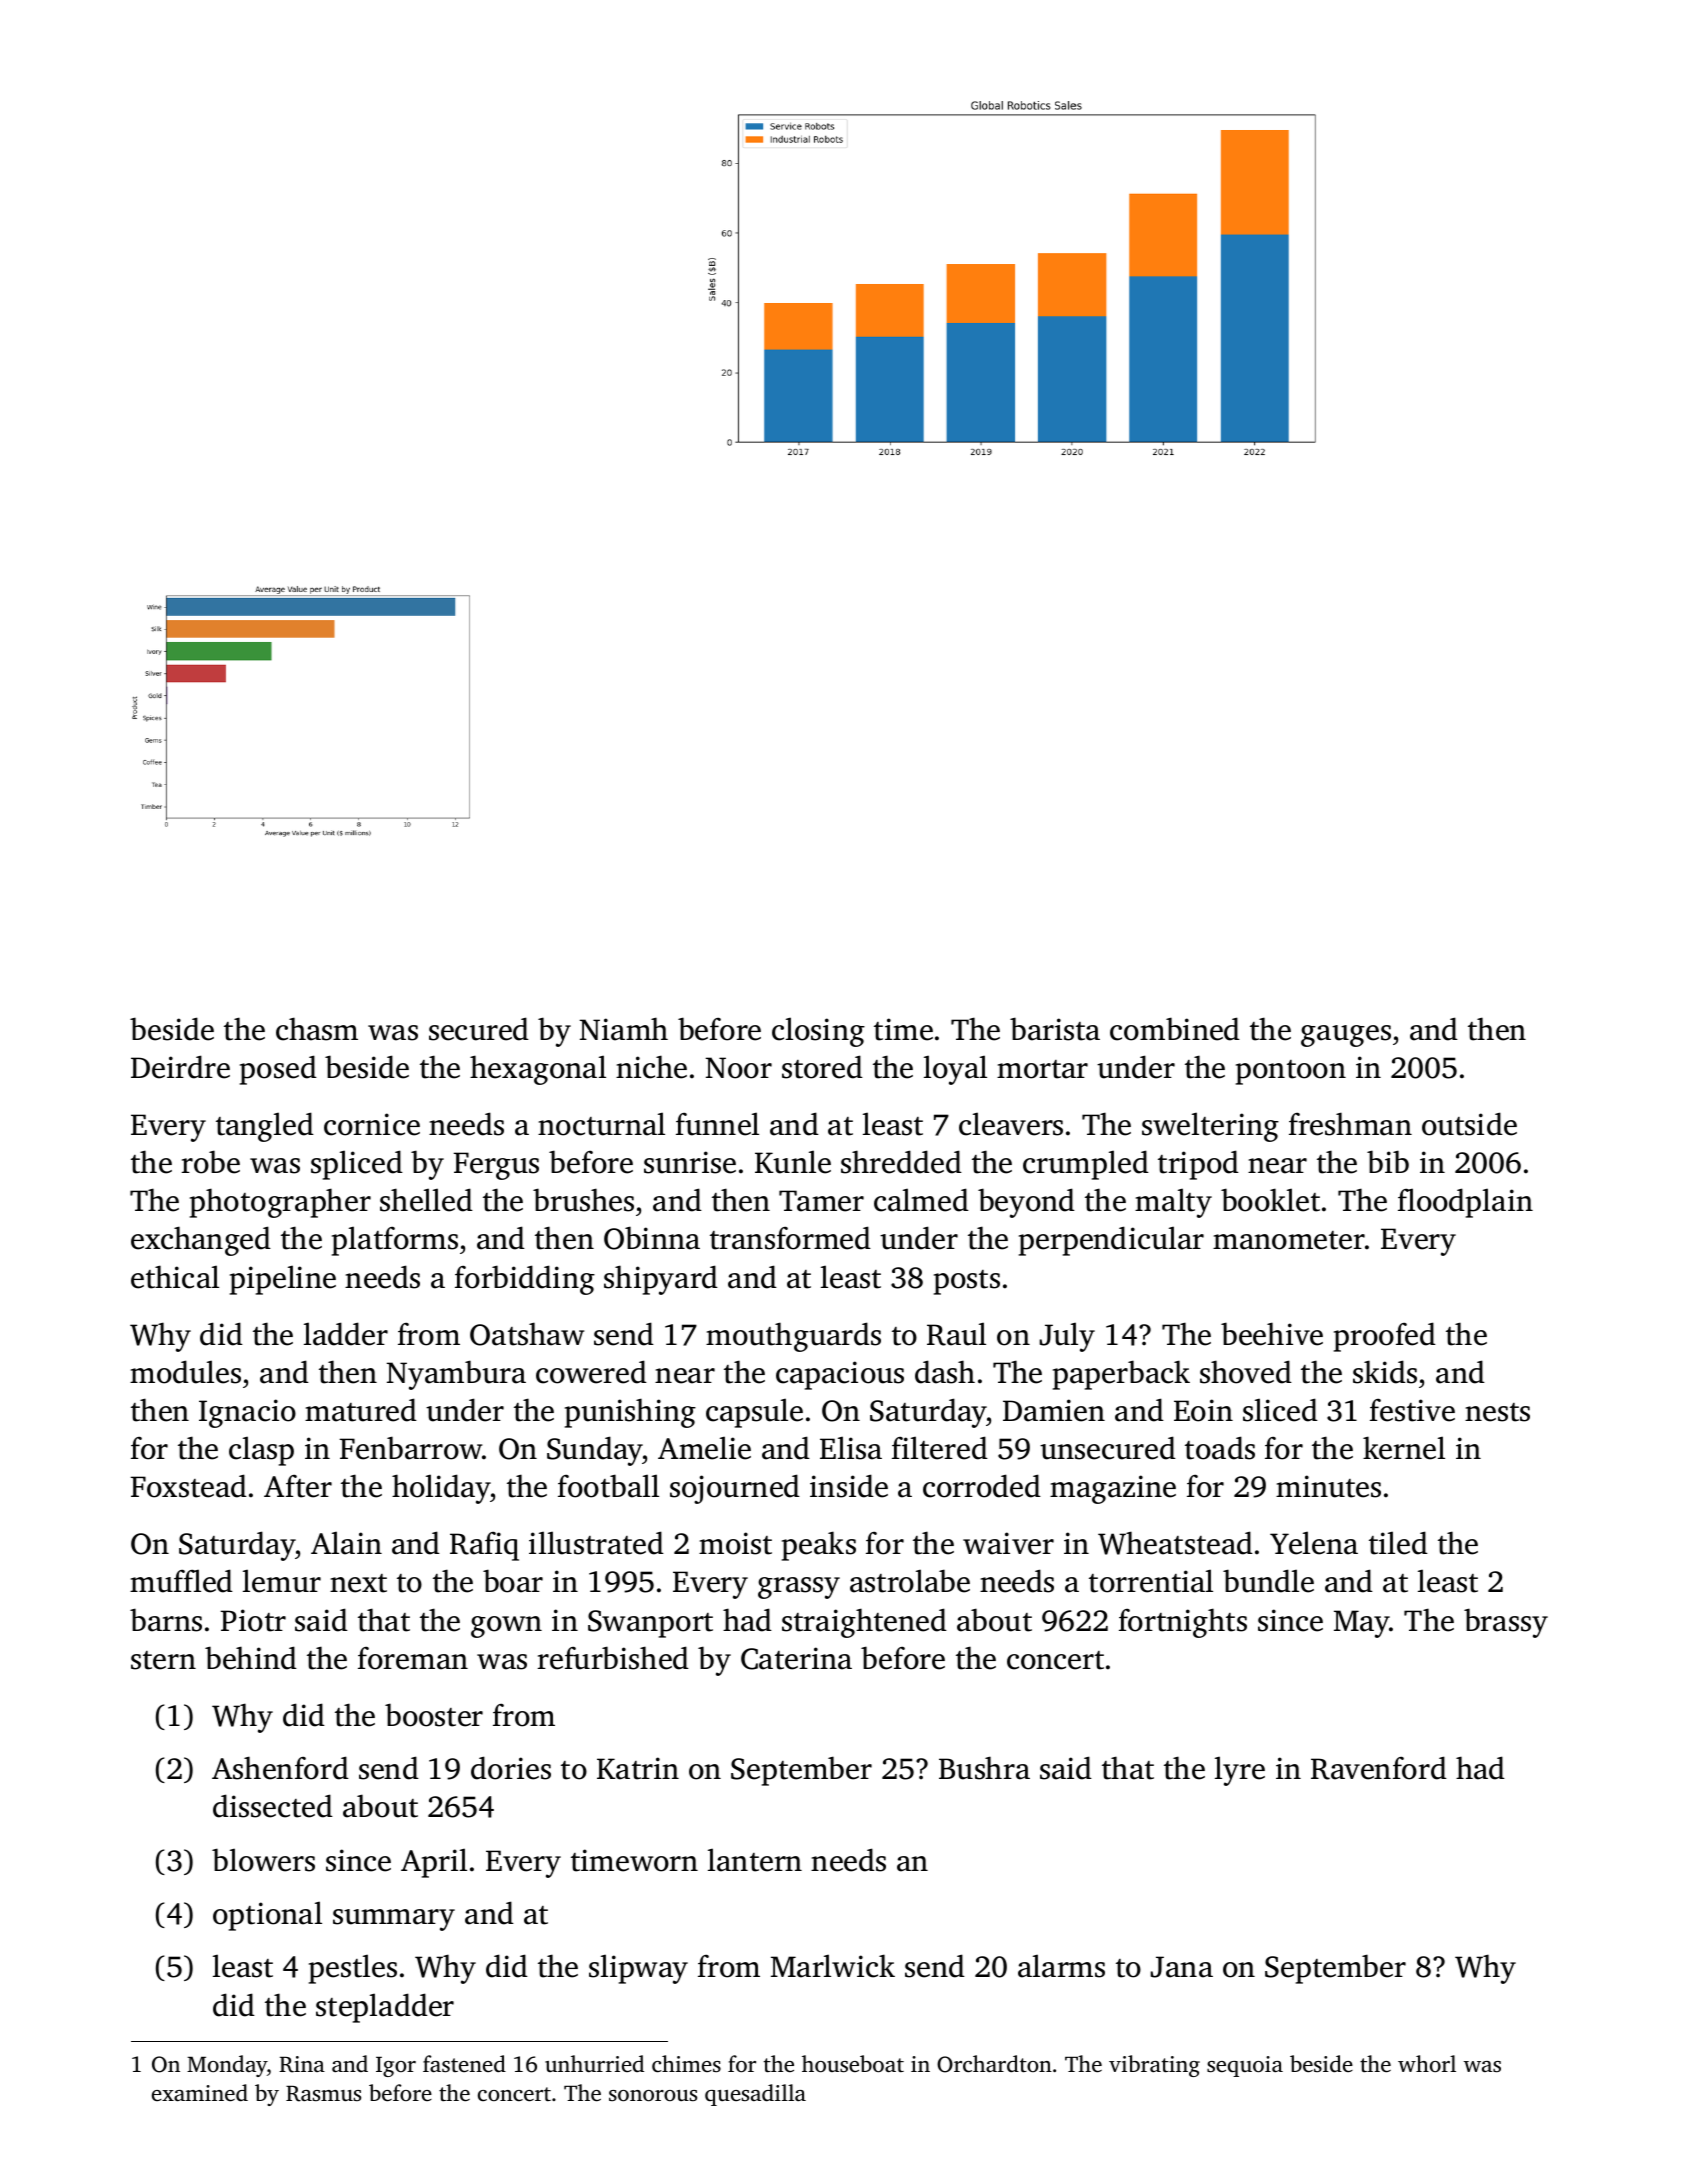  What do you see at coordinates (396, 2067) in the page?
I see `Igor` at bounding box center [396, 2067].
